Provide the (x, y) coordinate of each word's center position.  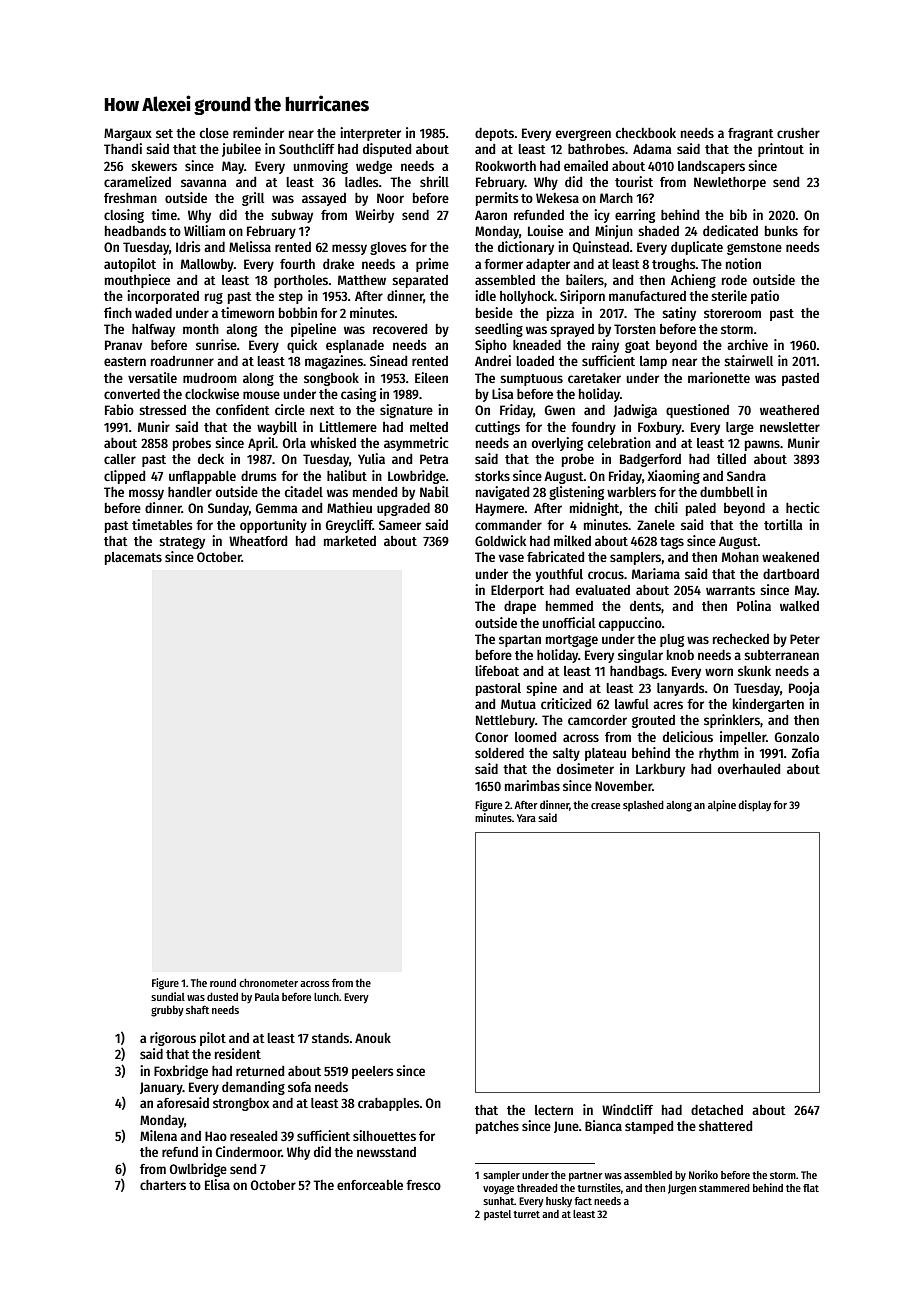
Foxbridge (181, 1072)
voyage (498, 1190)
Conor (491, 737)
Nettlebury (505, 721)
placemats (133, 558)
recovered (400, 329)
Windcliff (627, 1109)
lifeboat (497, 670)
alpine (722, 806)
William (204, 230)
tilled (731, 458)
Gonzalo (797, 737)
